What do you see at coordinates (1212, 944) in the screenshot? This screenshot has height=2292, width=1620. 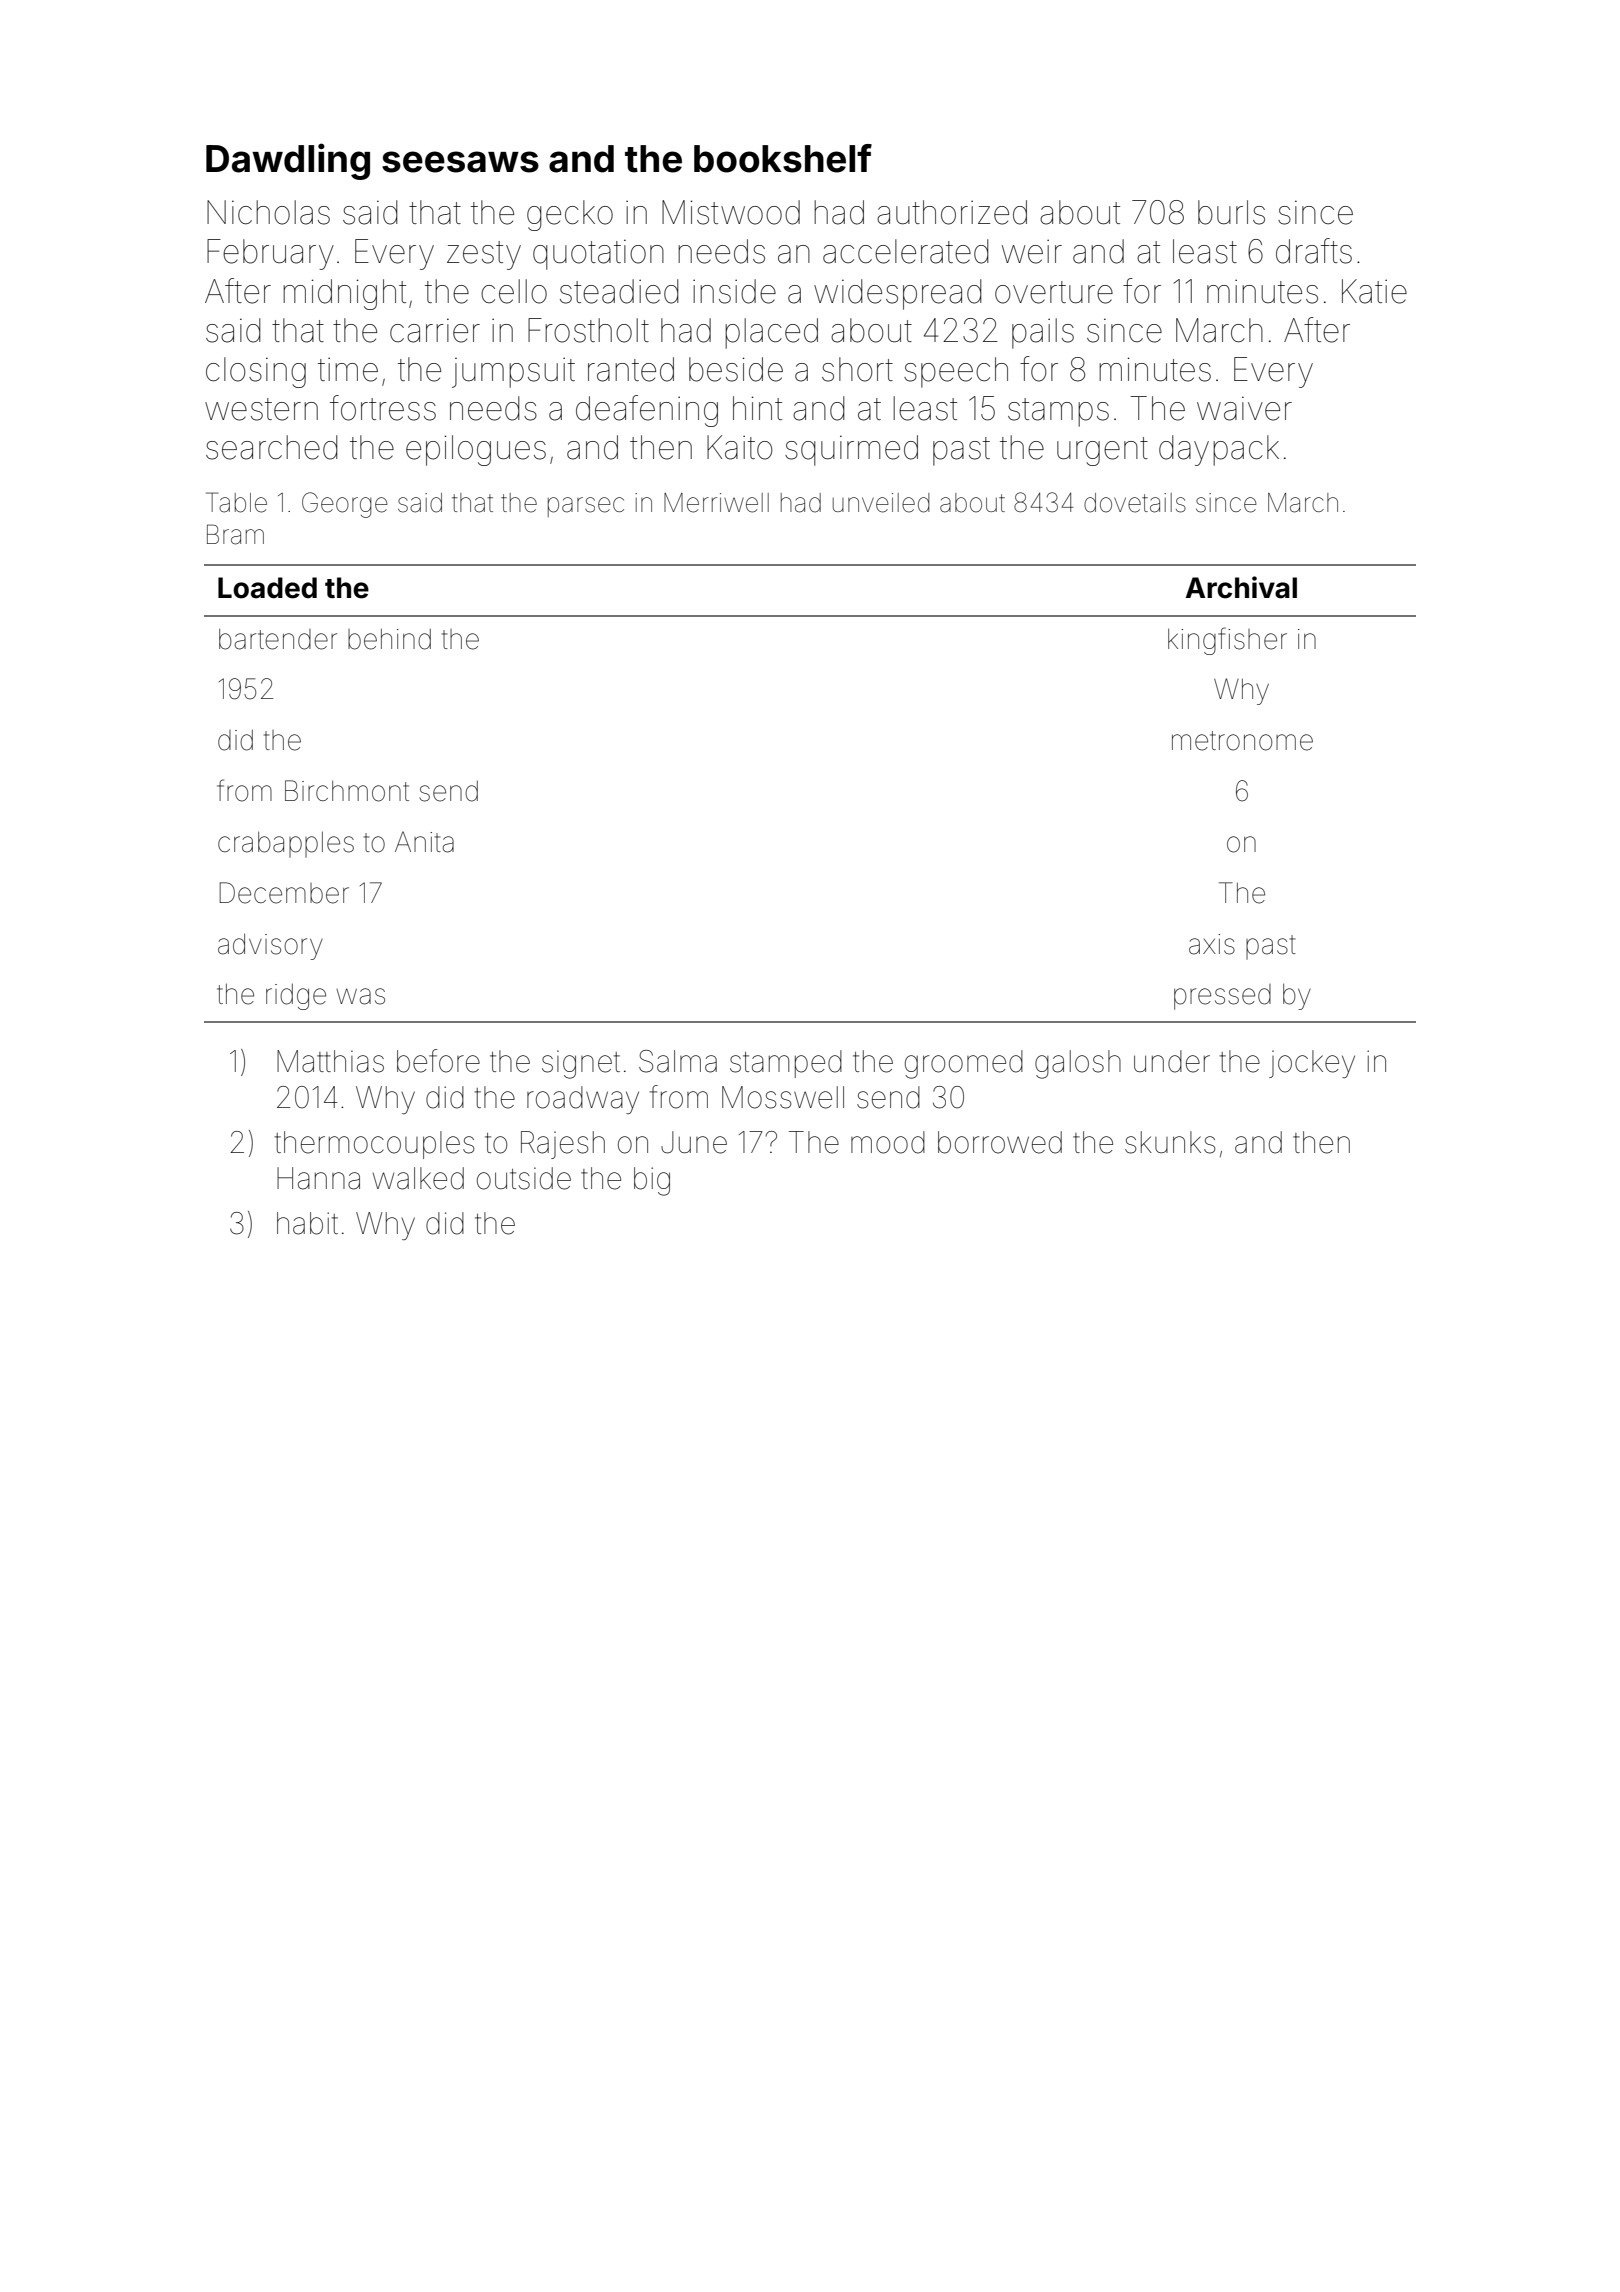 I see `axis` at bounding box center [1212, 944].
